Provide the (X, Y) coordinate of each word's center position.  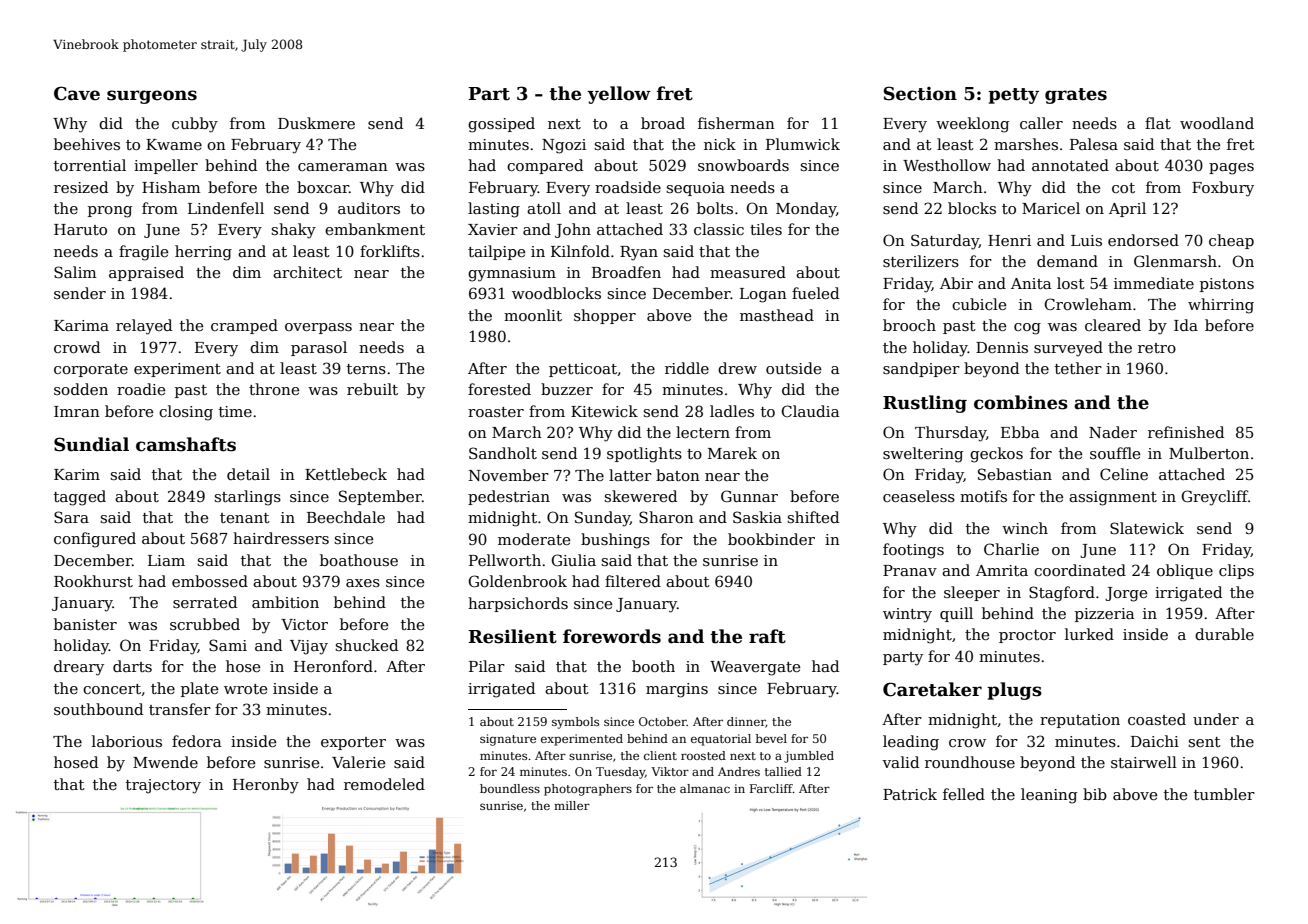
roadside (628, 187)
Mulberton (1209, 453)
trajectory (163, 786)
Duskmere (316, 123)
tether (1078, 368)
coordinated (1080, 570)
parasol (319, 348)
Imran (77, 411)
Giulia (574, 560)
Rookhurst (93, 581)
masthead (777, 315)
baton (678, 475)
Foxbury (1223, 189)
